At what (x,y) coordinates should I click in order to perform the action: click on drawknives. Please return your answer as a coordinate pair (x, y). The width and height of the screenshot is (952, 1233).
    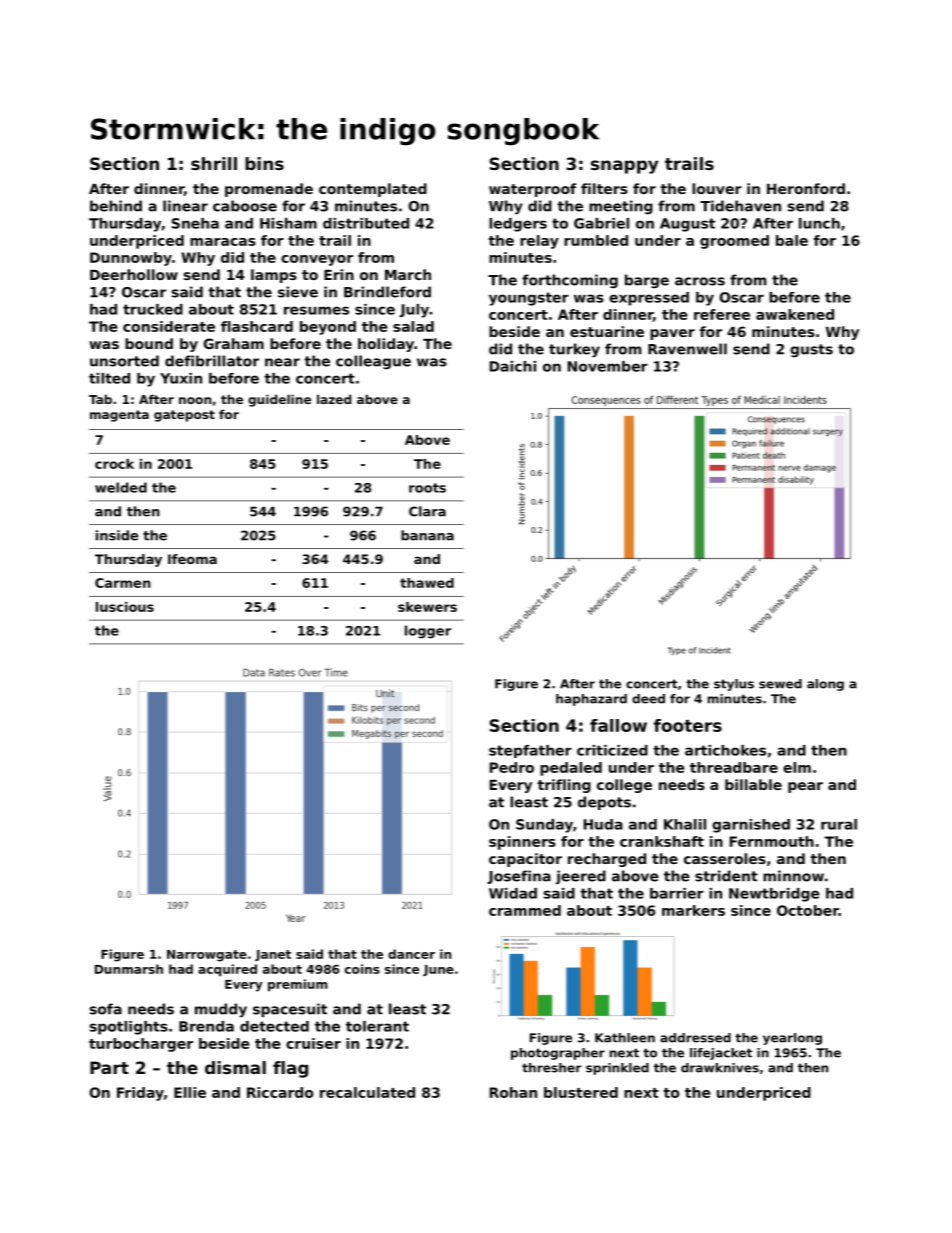
    Looking at the image, I should click on (720, 1068).
